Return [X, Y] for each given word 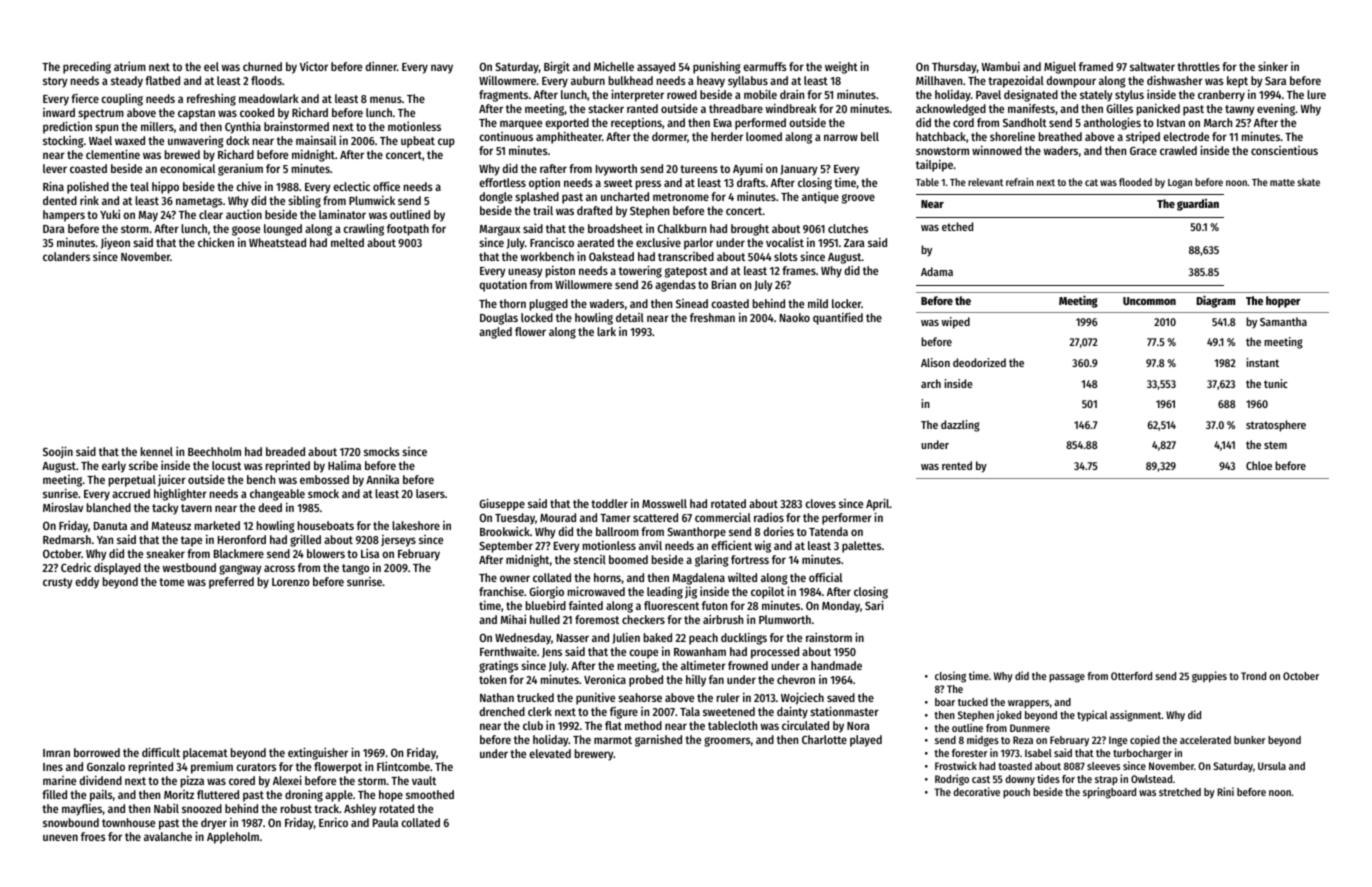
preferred [231, 583]
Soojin [58, 452]
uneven [60, 837]
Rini [1225, 791]
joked [1008, 715]
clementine [113, 154]
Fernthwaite [508, 651]
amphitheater [569, 137]
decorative [976, 791]
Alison [935, 362]
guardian [1198, 205]
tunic [1276, 383]
